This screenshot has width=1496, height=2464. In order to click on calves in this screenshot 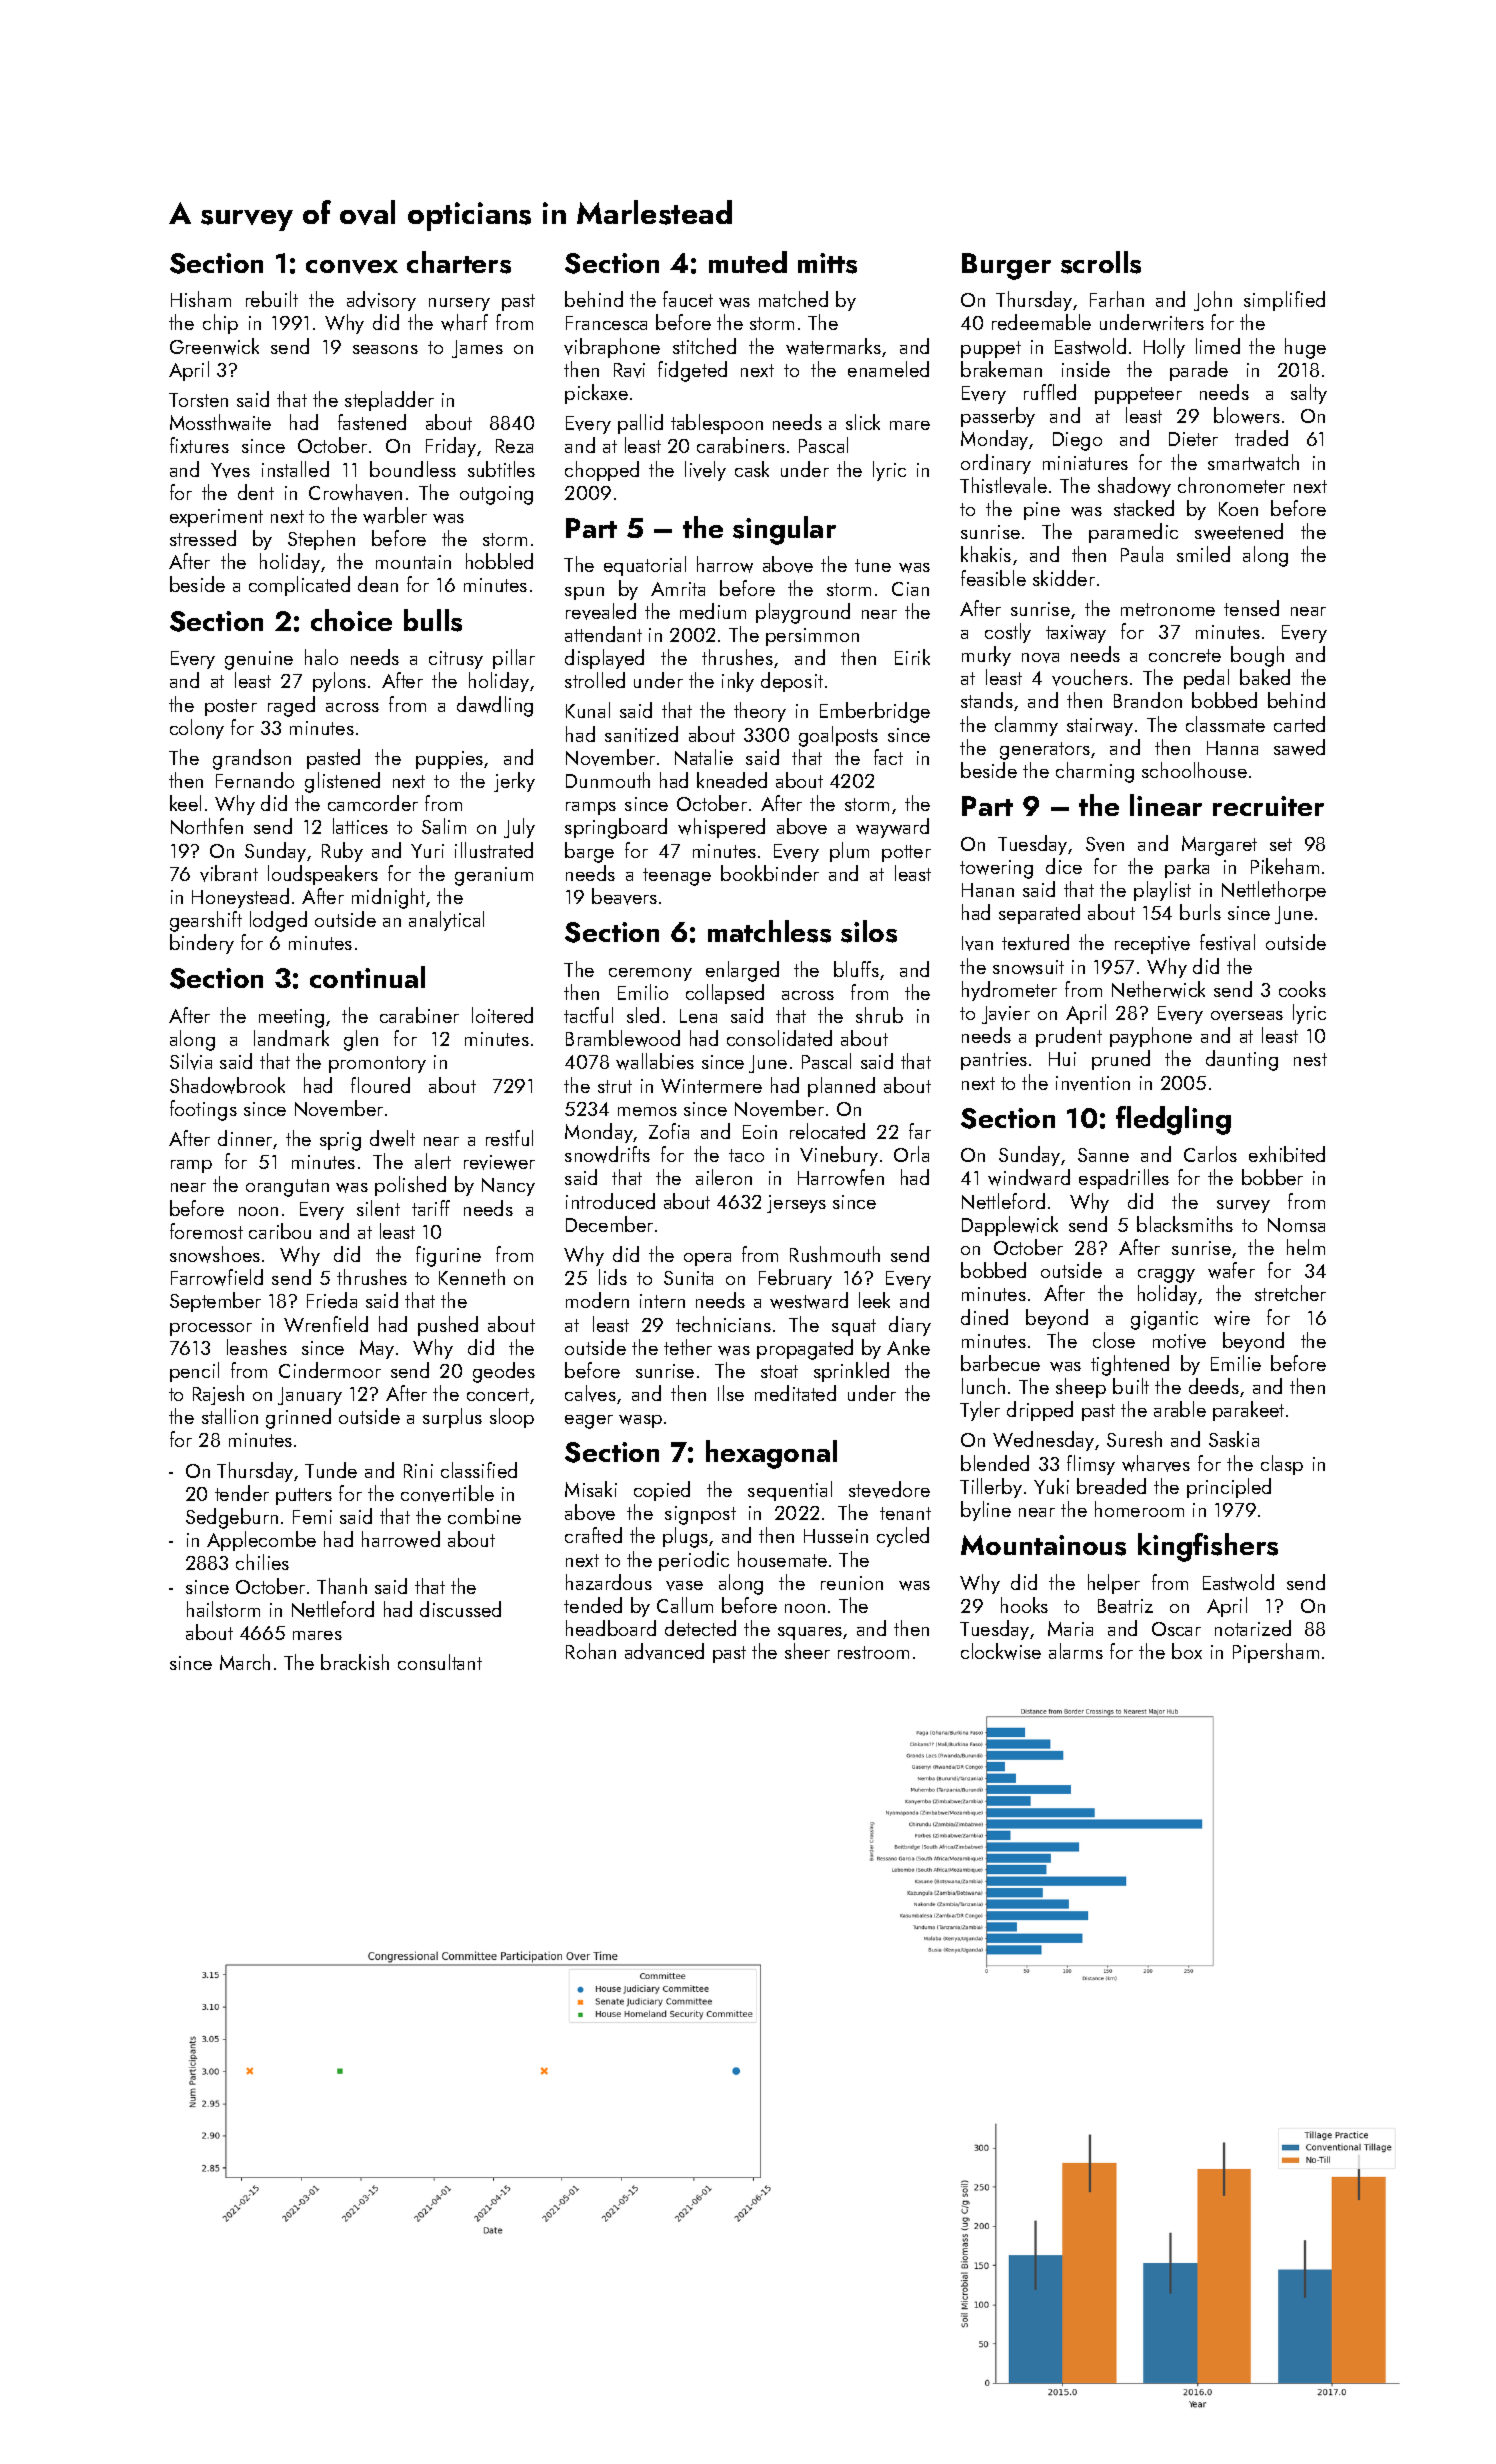, I will do `click(590, 1393)`.
